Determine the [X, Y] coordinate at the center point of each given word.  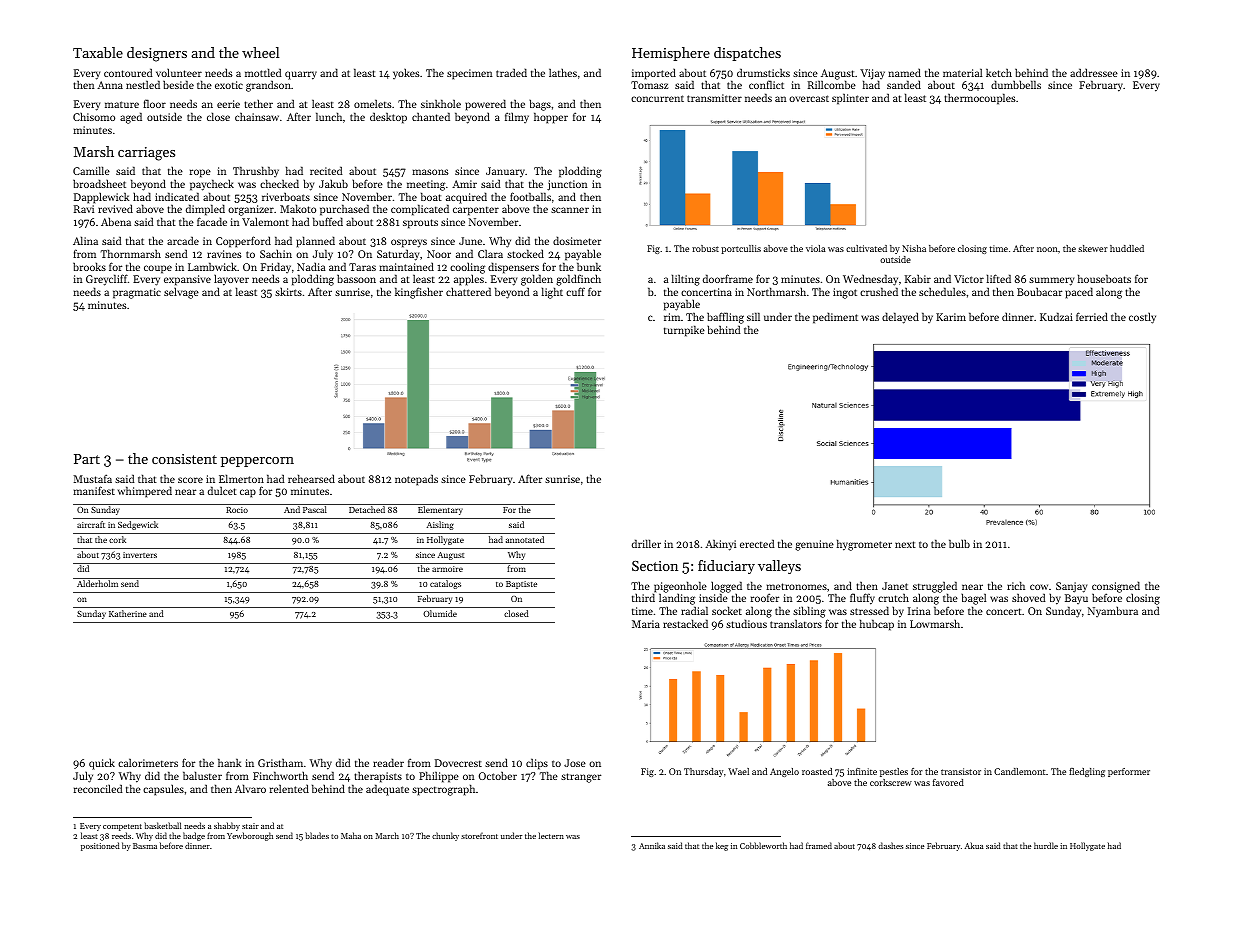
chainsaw [257, 116]
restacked [685, 623]
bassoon [356, 278]
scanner [570, 210]
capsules [163, 790]
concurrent [657, 98]
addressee [1094, 72]
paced [1079, 293]
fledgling [1087, 772]
